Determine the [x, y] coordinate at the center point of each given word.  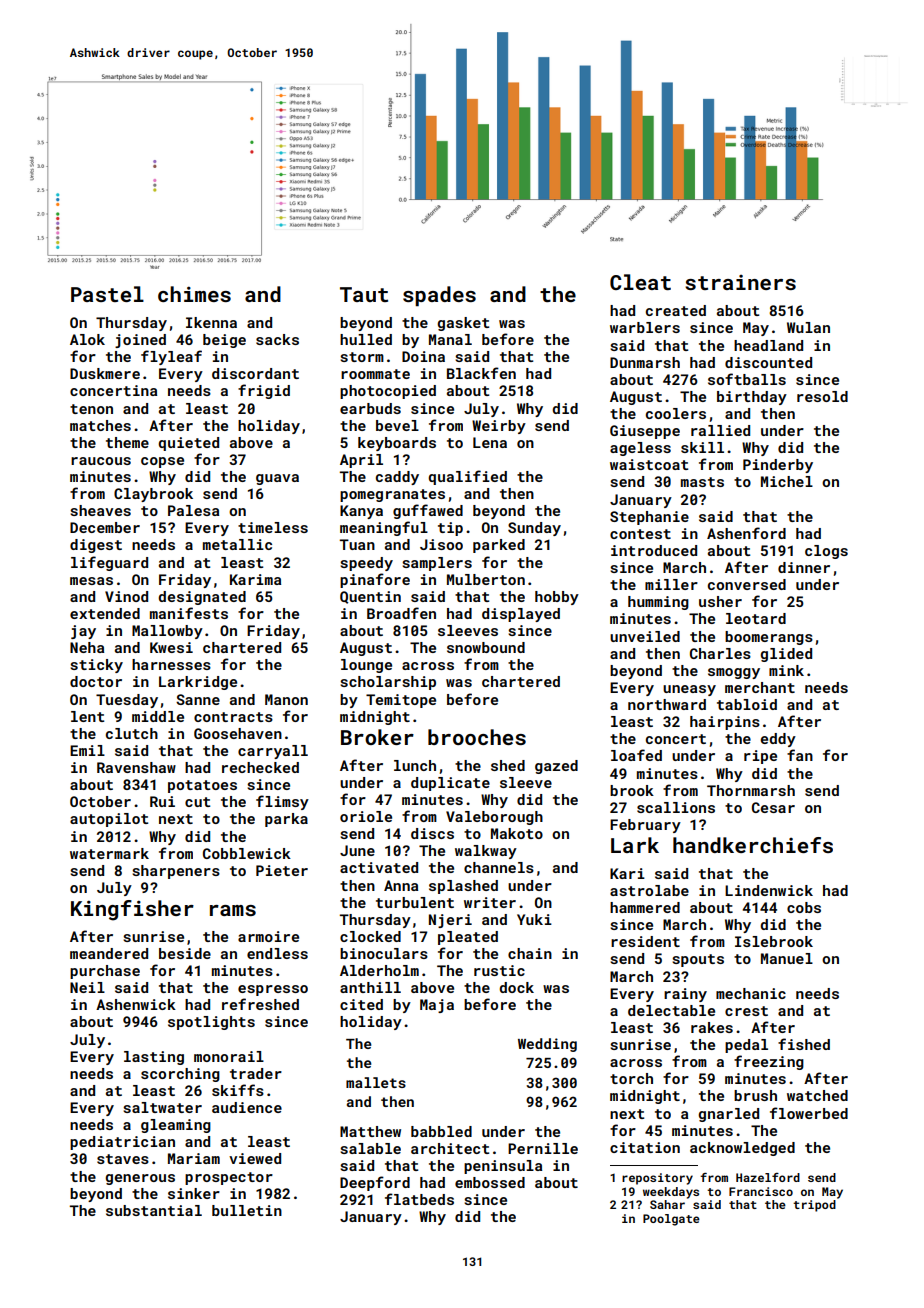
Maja [437, 1006]
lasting [154, 1058]
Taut [364, 294]
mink [786, 670]
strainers [740, 282]
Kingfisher [132, 910]
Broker [377, 737]
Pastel [107, 294]
